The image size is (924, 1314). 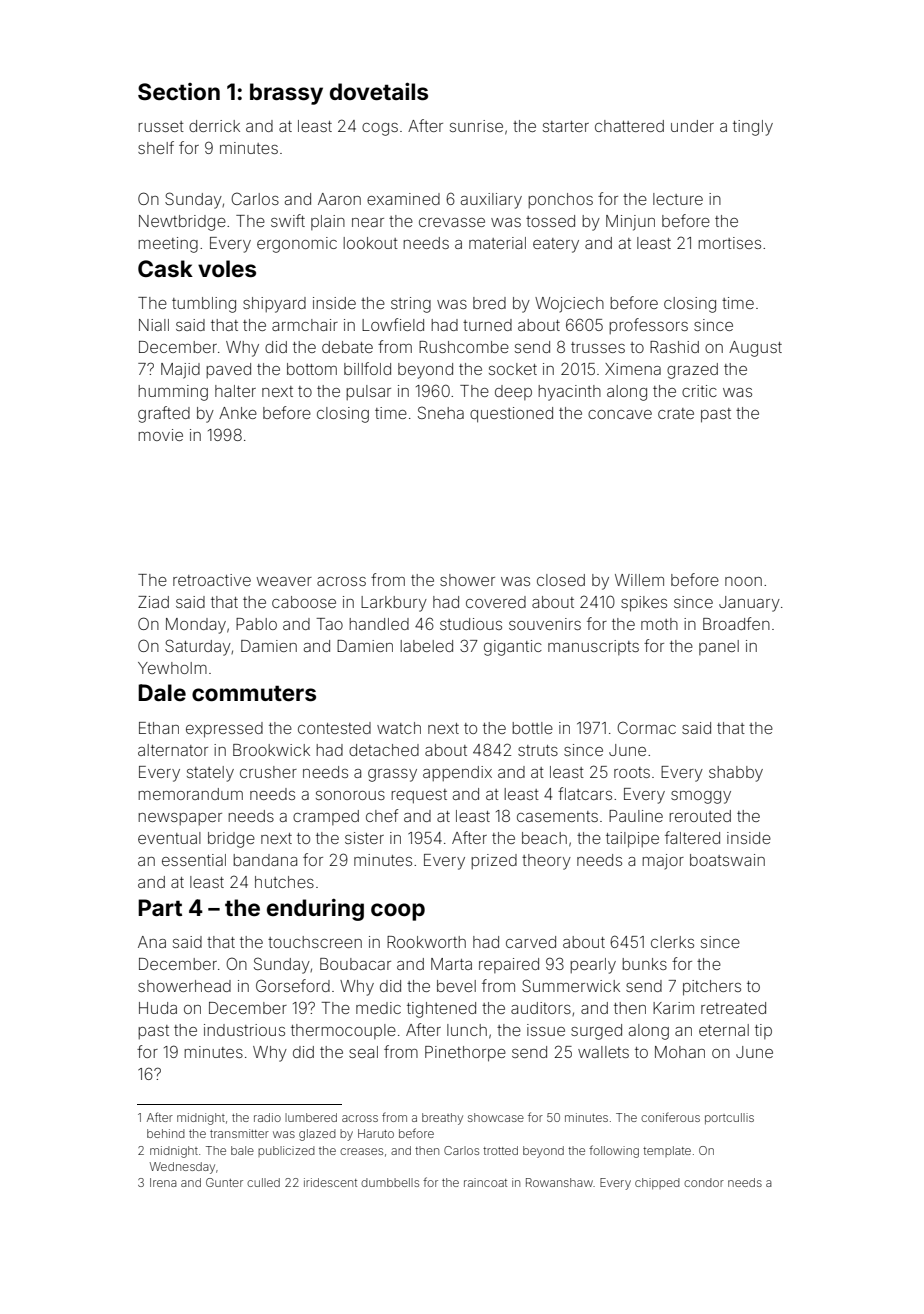 I want to click on enduring, so click(x=315, y=910).
